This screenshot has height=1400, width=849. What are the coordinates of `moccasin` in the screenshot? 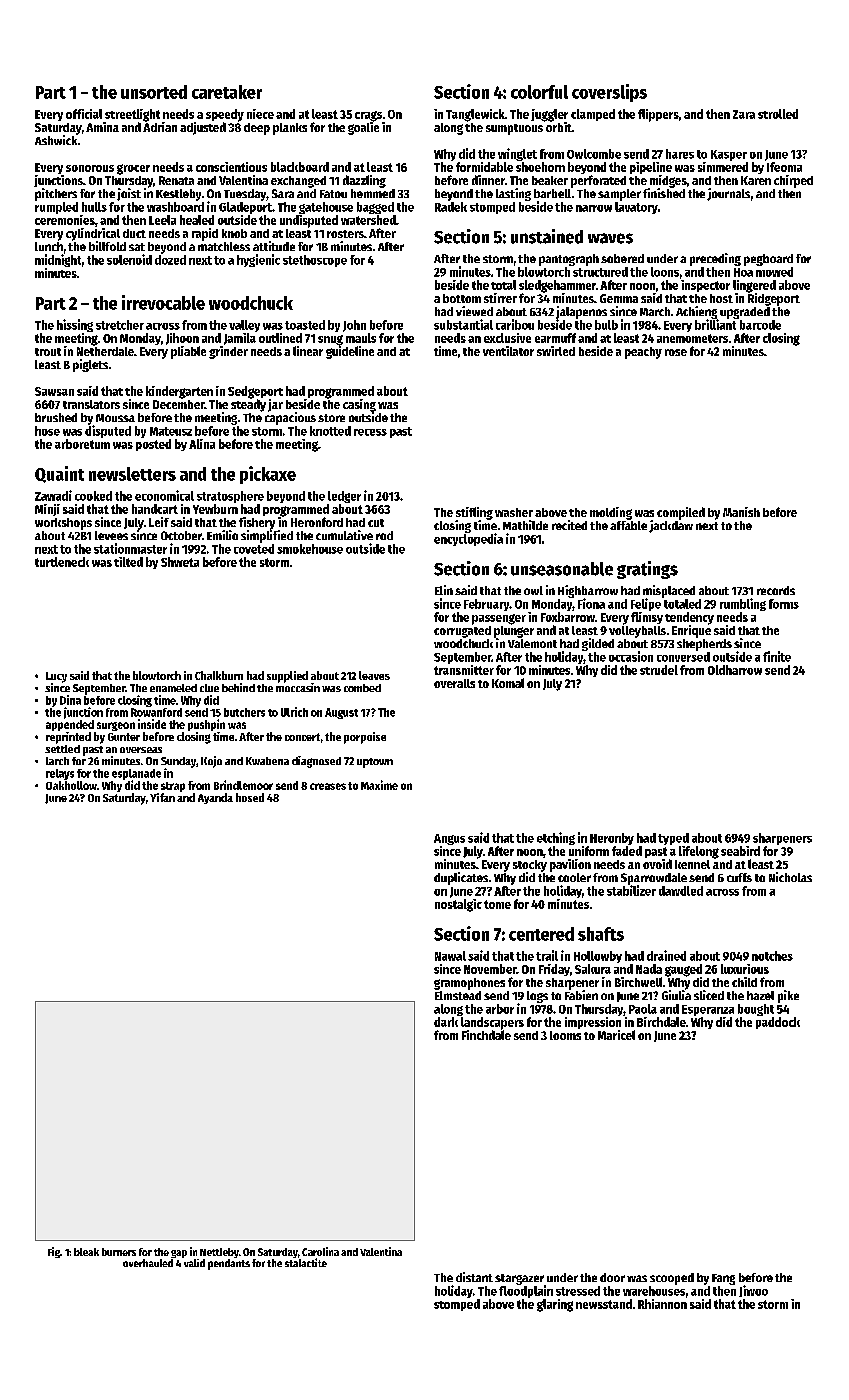 It's located at (298, 687).
